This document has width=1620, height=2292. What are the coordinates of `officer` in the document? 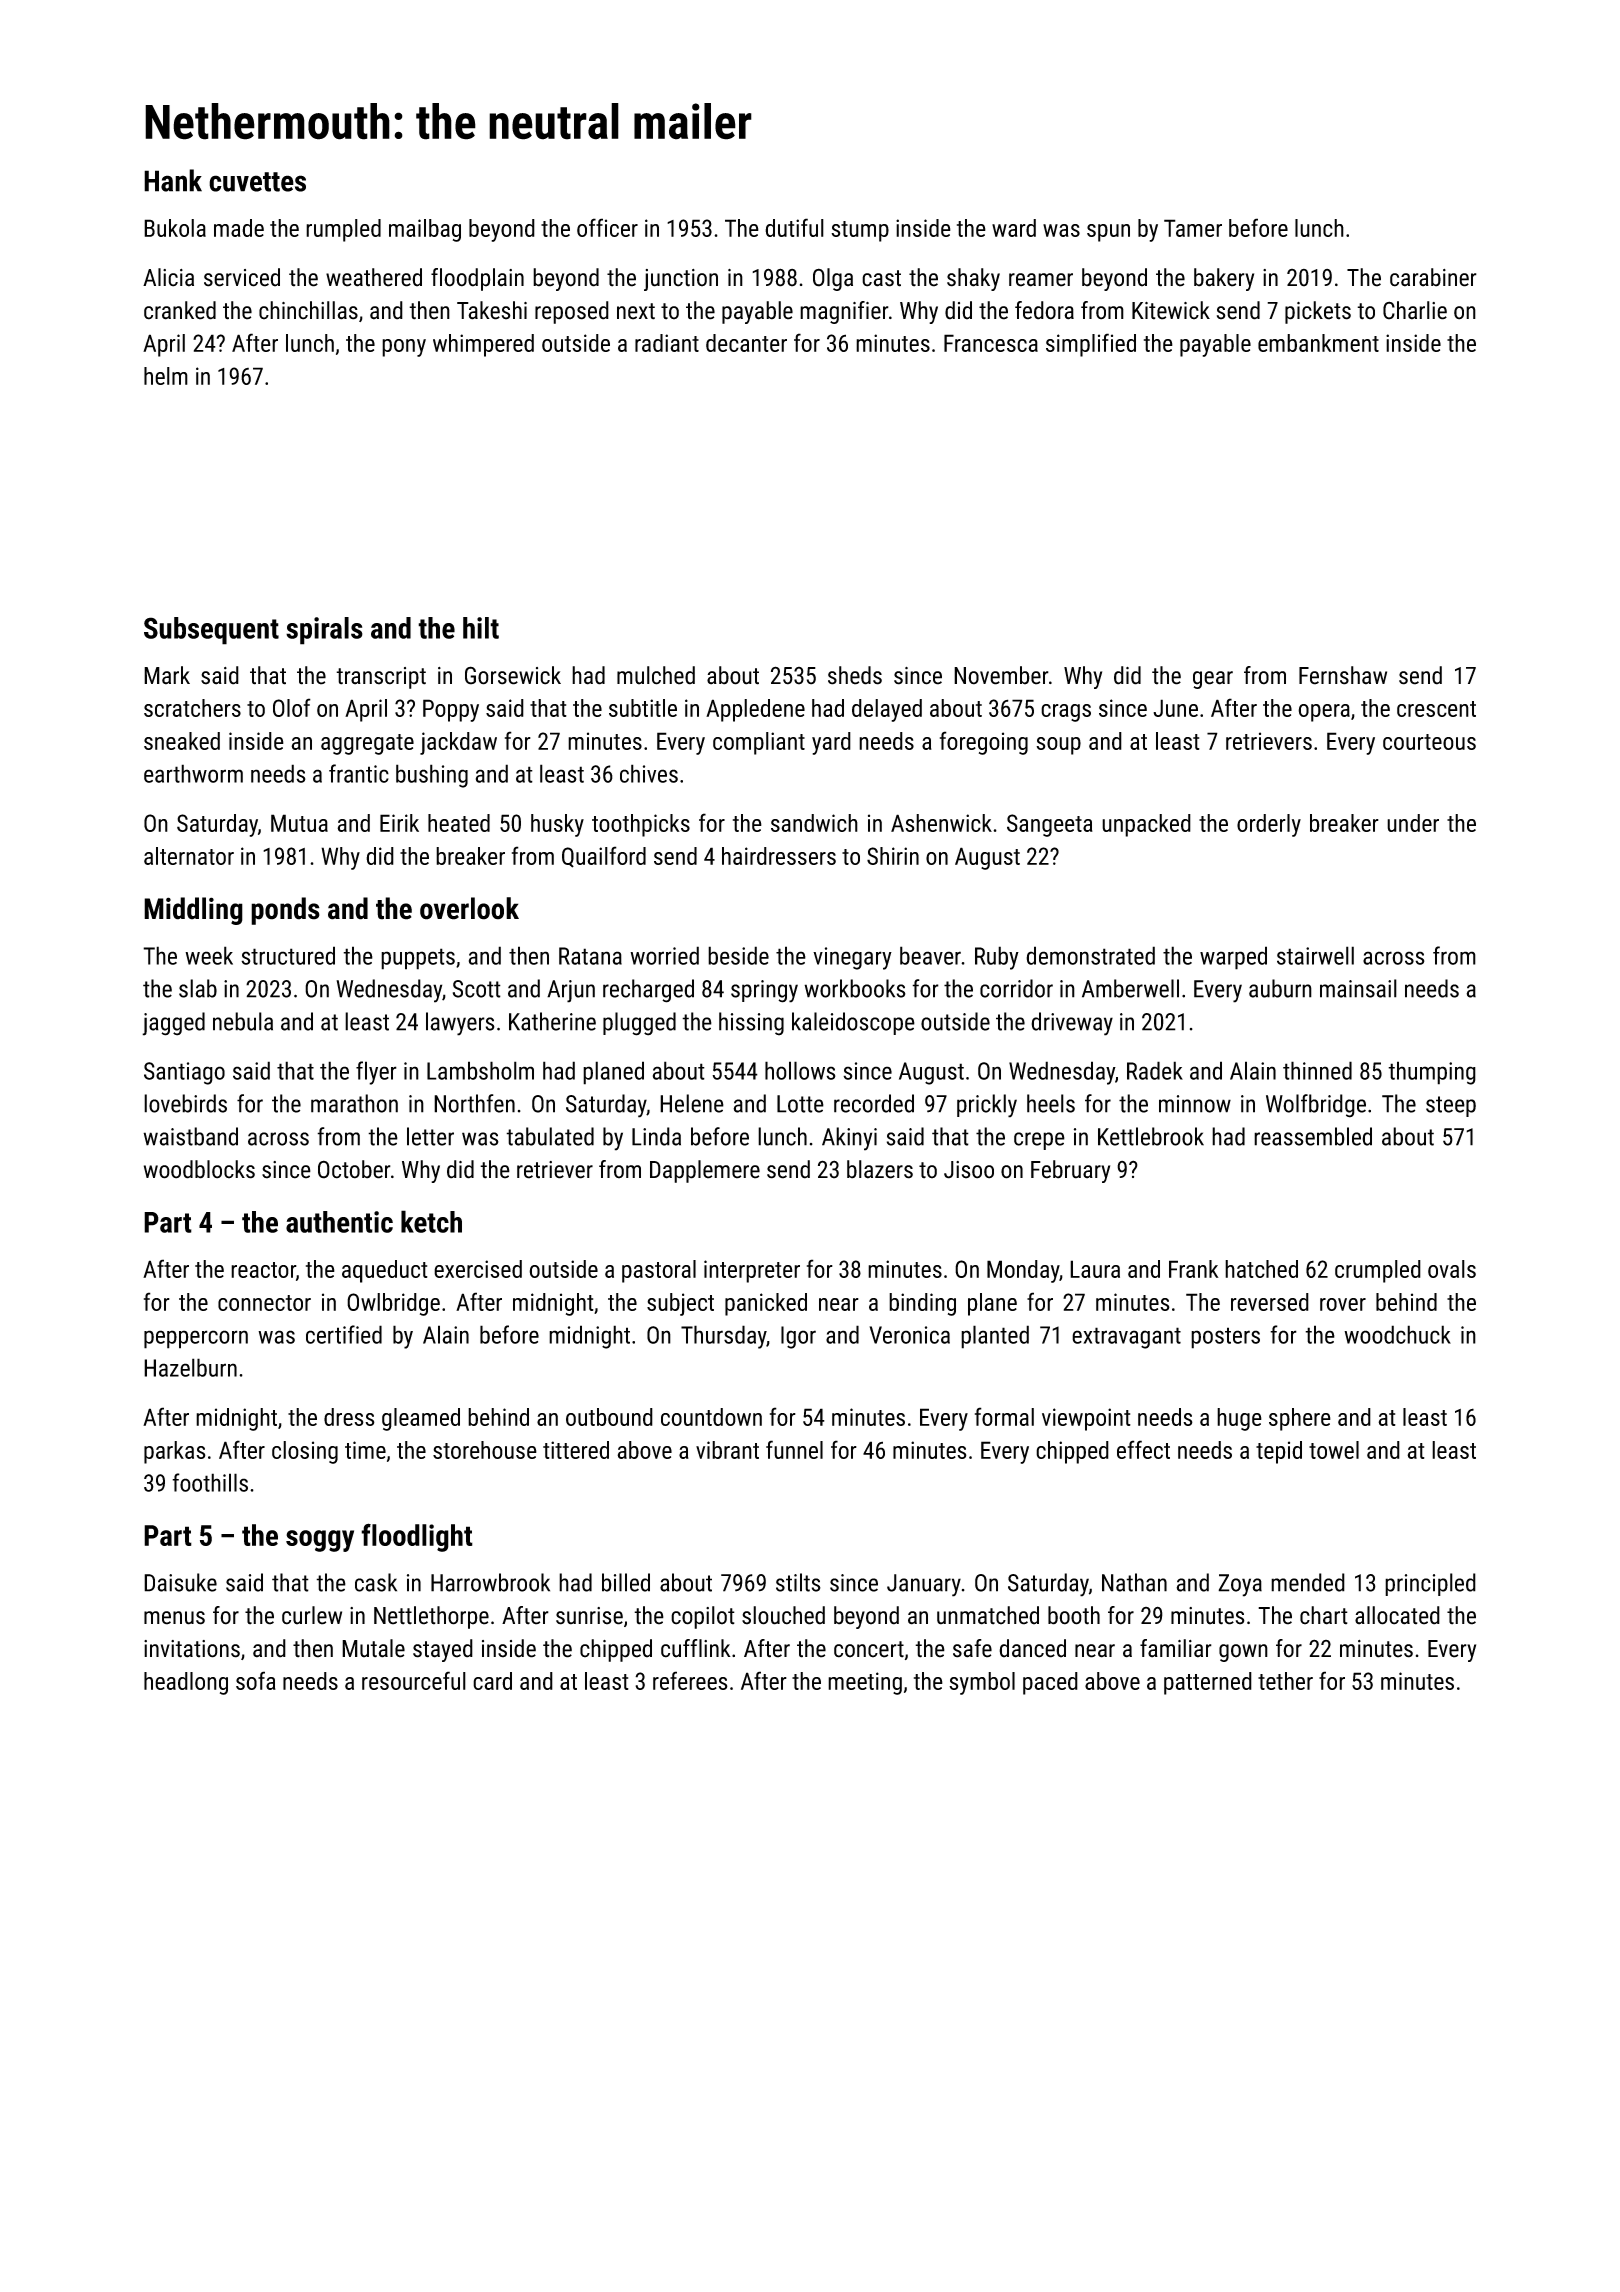 It's located at (607, 227).
